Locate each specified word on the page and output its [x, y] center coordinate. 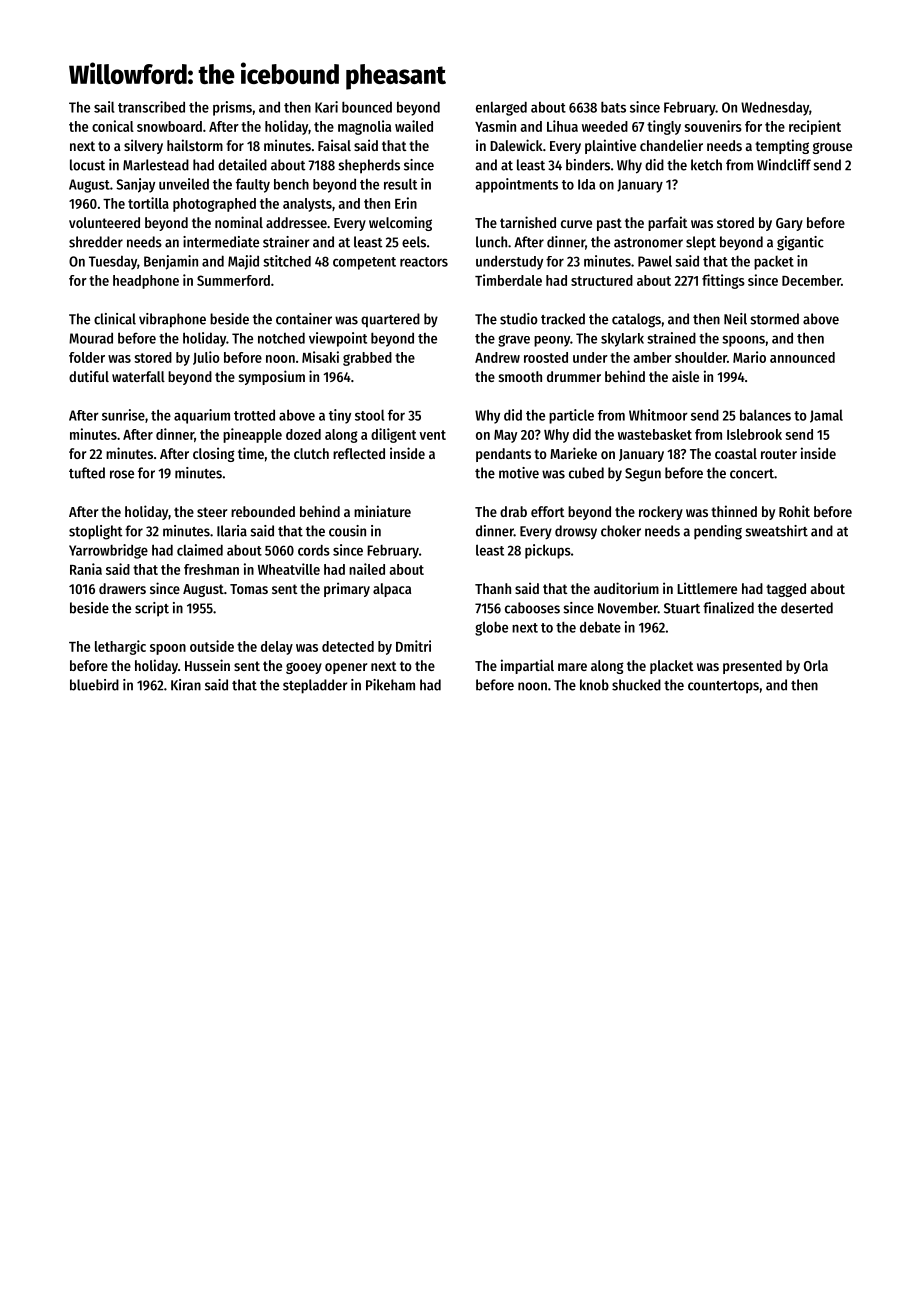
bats [613, 107]
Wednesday [775, 108]
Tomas [249, 589]
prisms [232, 108]
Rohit [794, 511]
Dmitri [413, 646]
